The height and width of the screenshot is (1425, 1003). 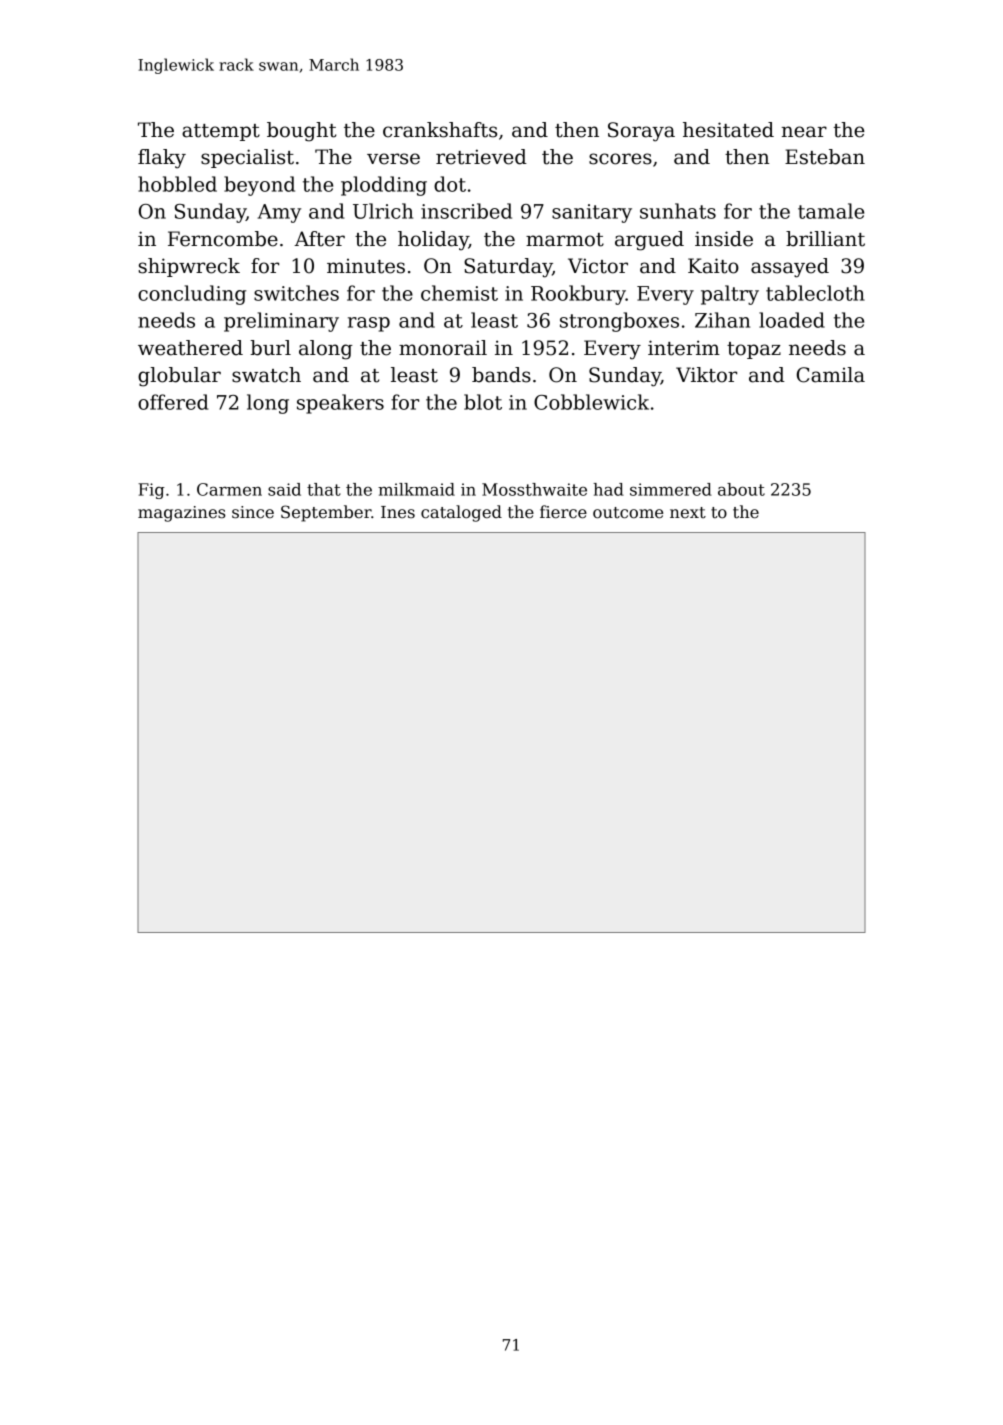 I want to click on blot, so click(x=483, y=402).
